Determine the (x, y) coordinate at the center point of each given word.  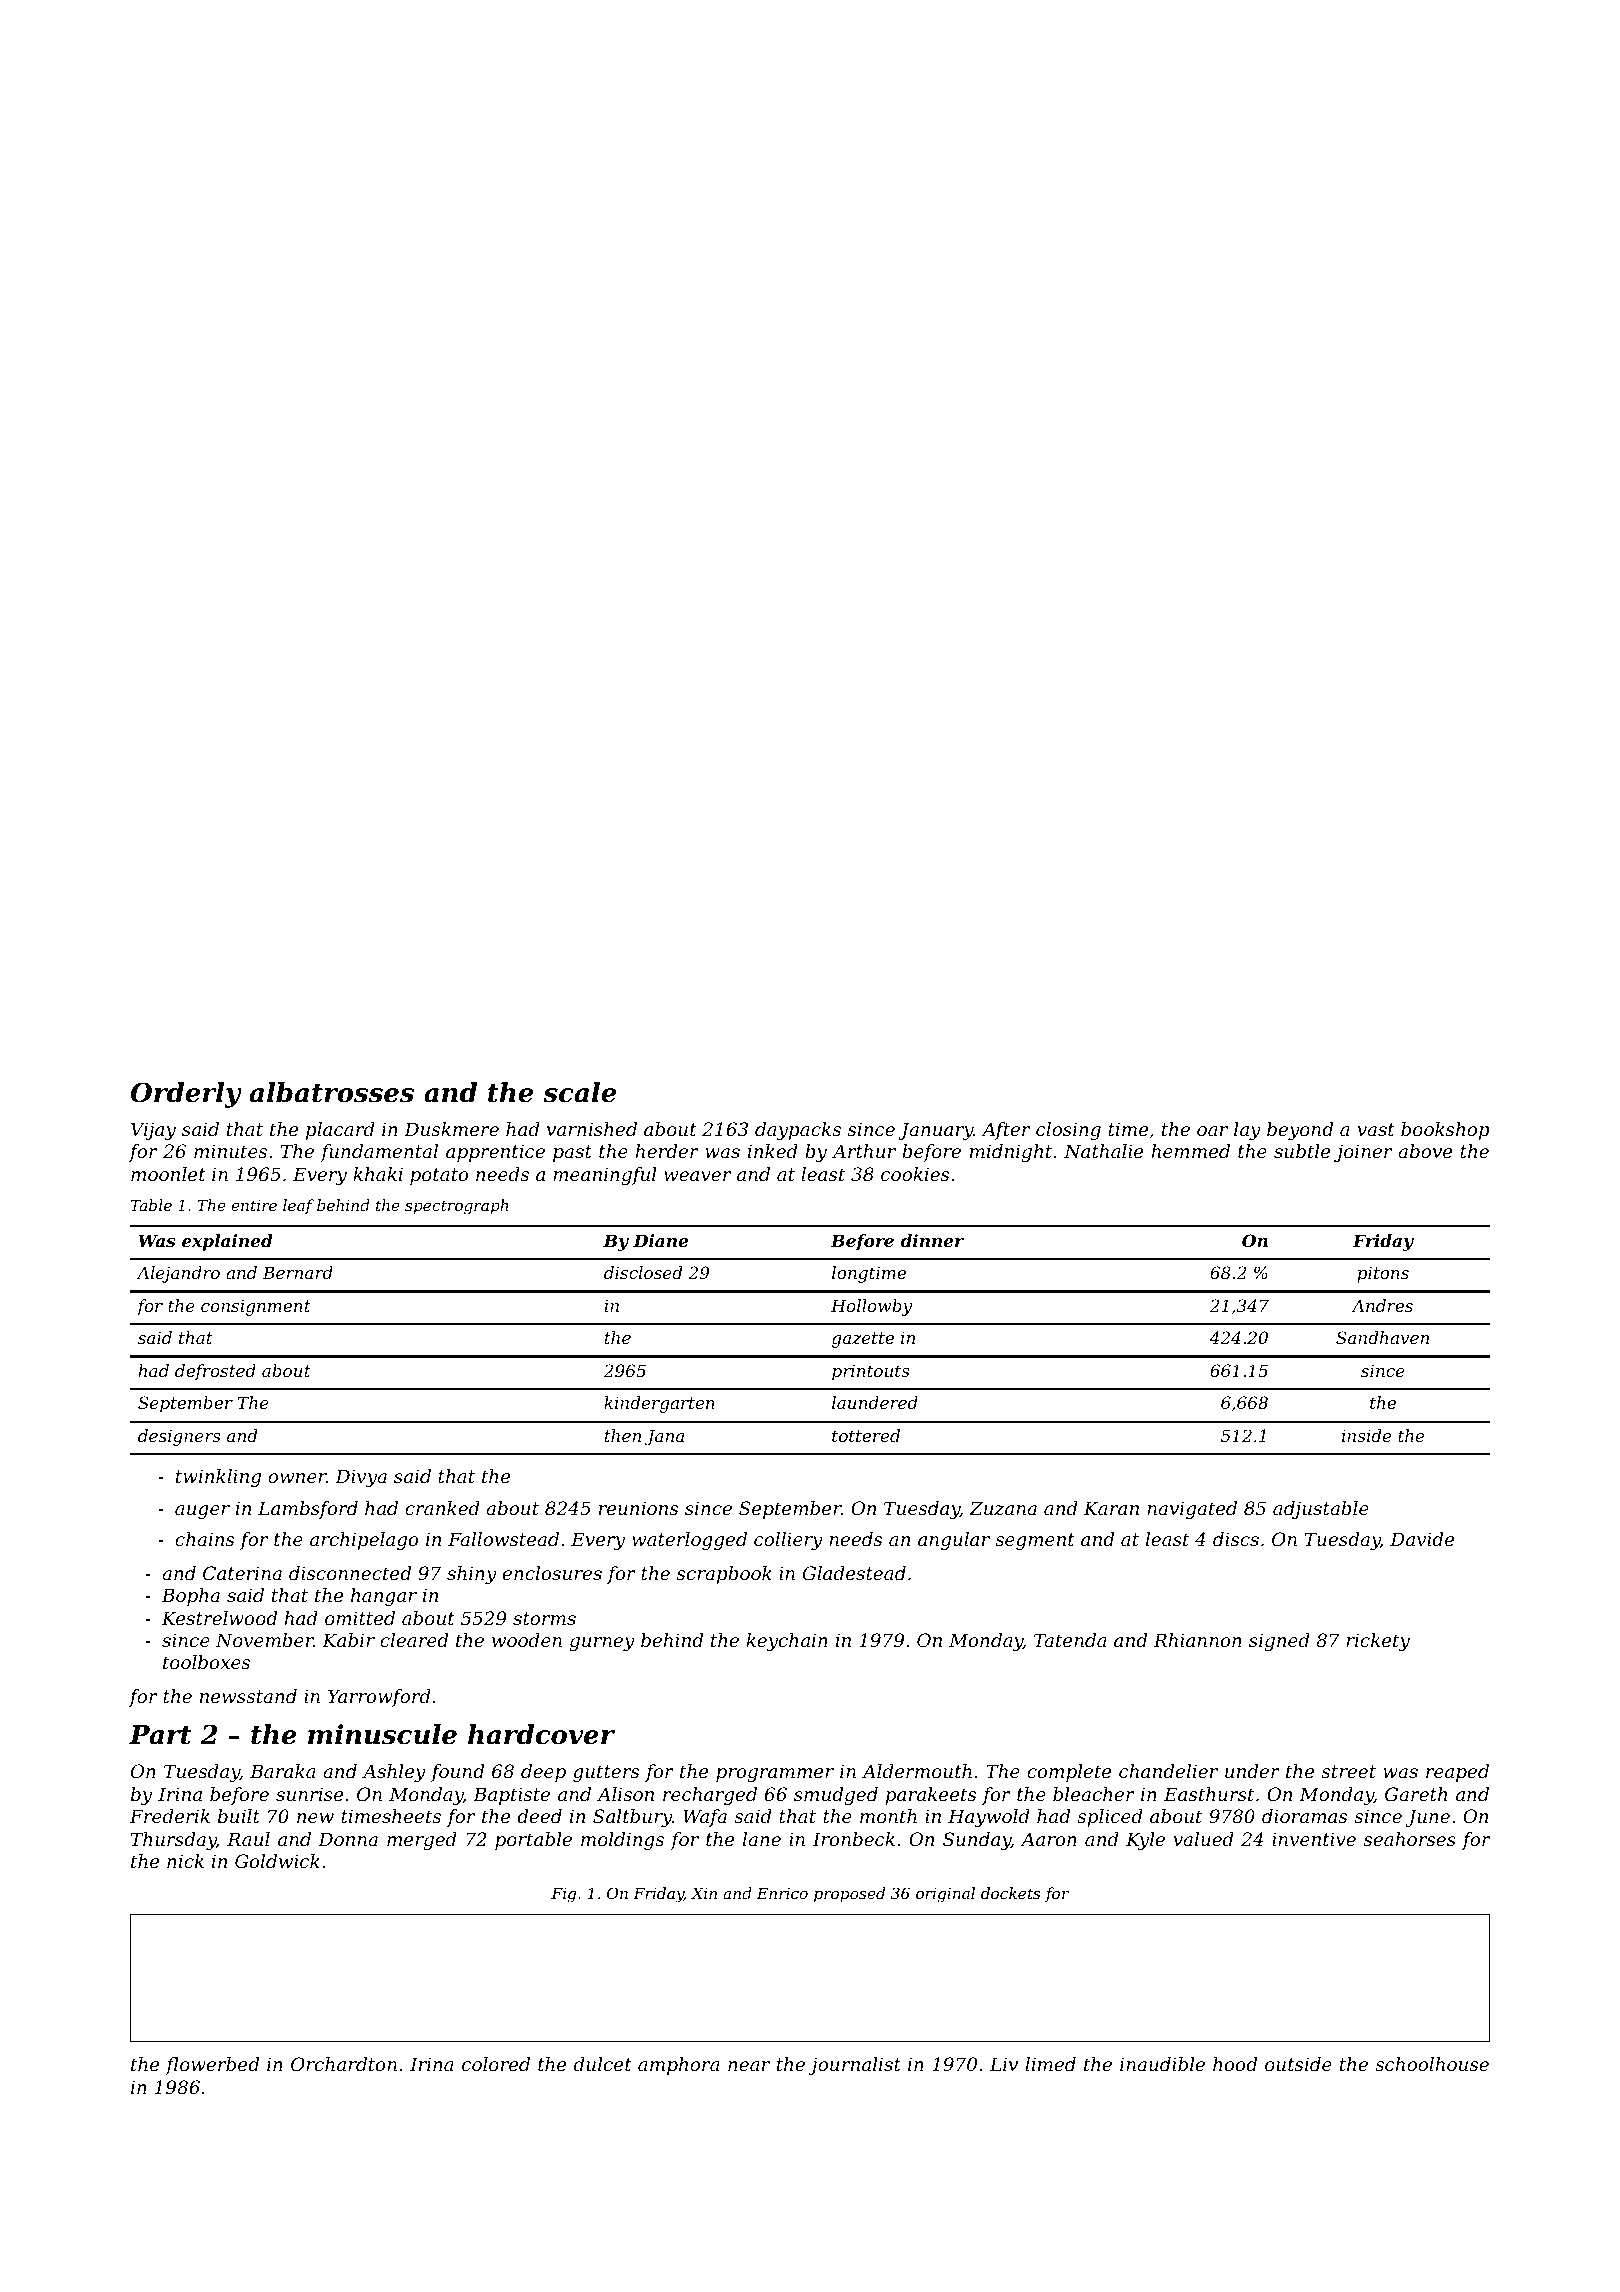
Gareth (1416, 1794)
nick (185, 1861)
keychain (787, 1642)
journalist (855, 2066)
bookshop (1445, 1131)
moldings (622, 1841)
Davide (1422, 1539)
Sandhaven (1382, 1337)
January (936, 1131)
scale (579, 1092)
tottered (866, 1435)
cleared (414, 1640)
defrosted (215, 1372)
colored (496, 2064)
